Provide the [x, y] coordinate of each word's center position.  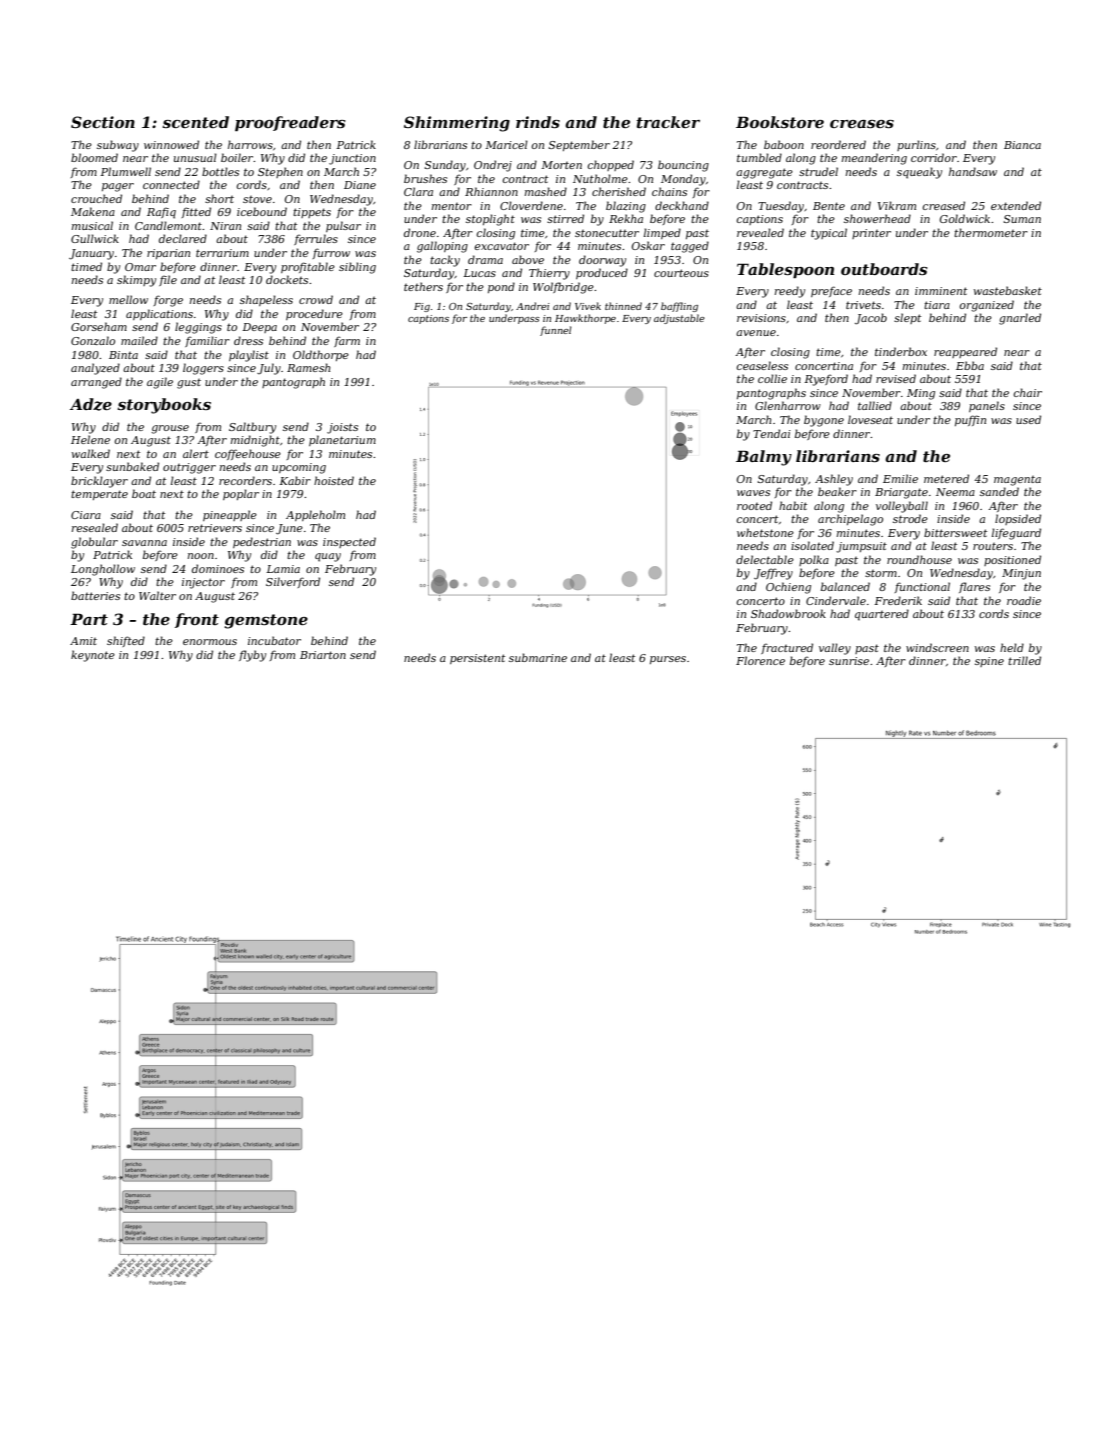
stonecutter [607, 233]
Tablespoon [785, 270]
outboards [884, 269]
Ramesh [308, 367]
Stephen [280, 172]
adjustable [679, 319]
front [197, 620]
